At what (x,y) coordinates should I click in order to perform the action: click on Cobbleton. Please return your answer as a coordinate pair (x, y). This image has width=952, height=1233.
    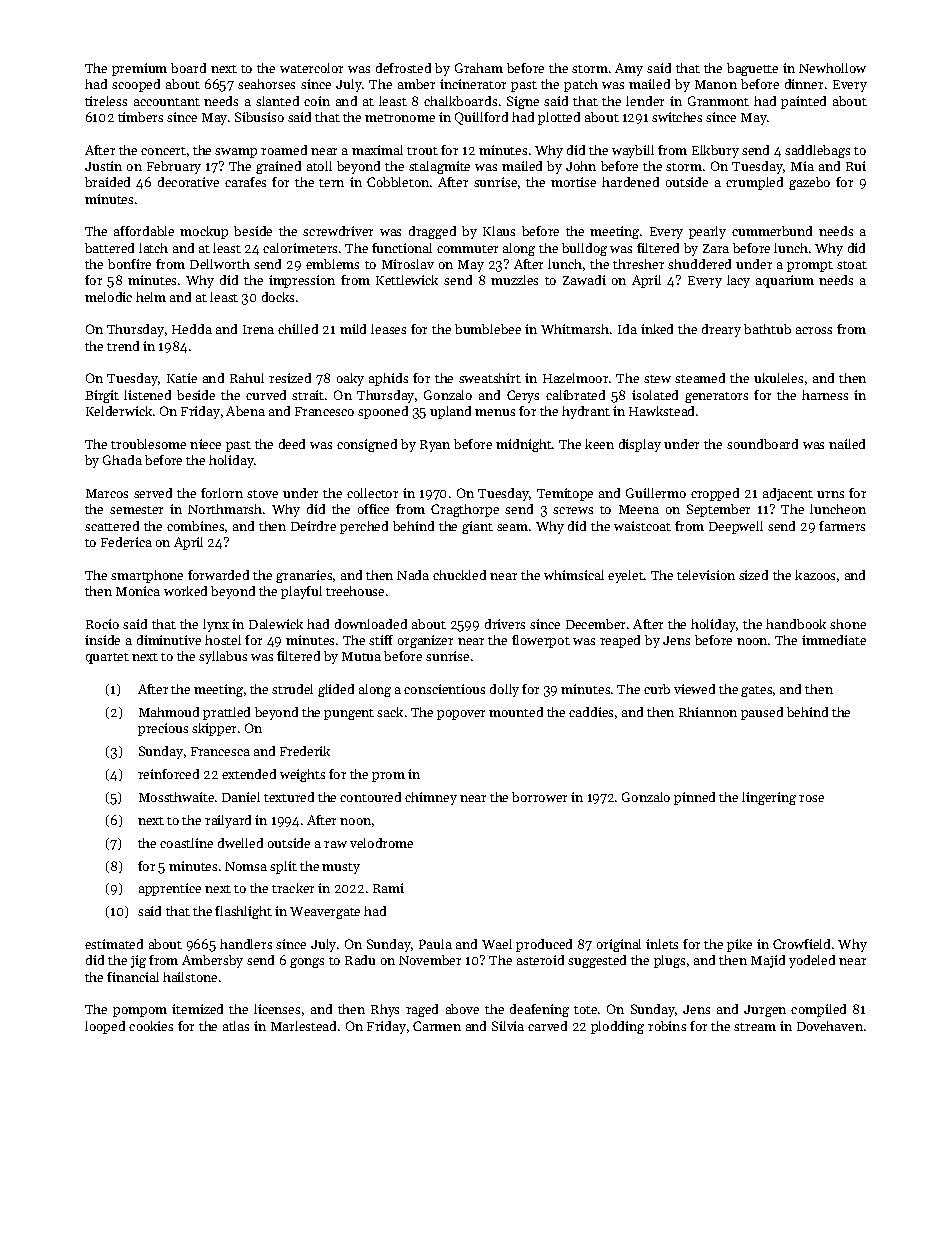
    Looking at the image, I should click on (398, 182).
